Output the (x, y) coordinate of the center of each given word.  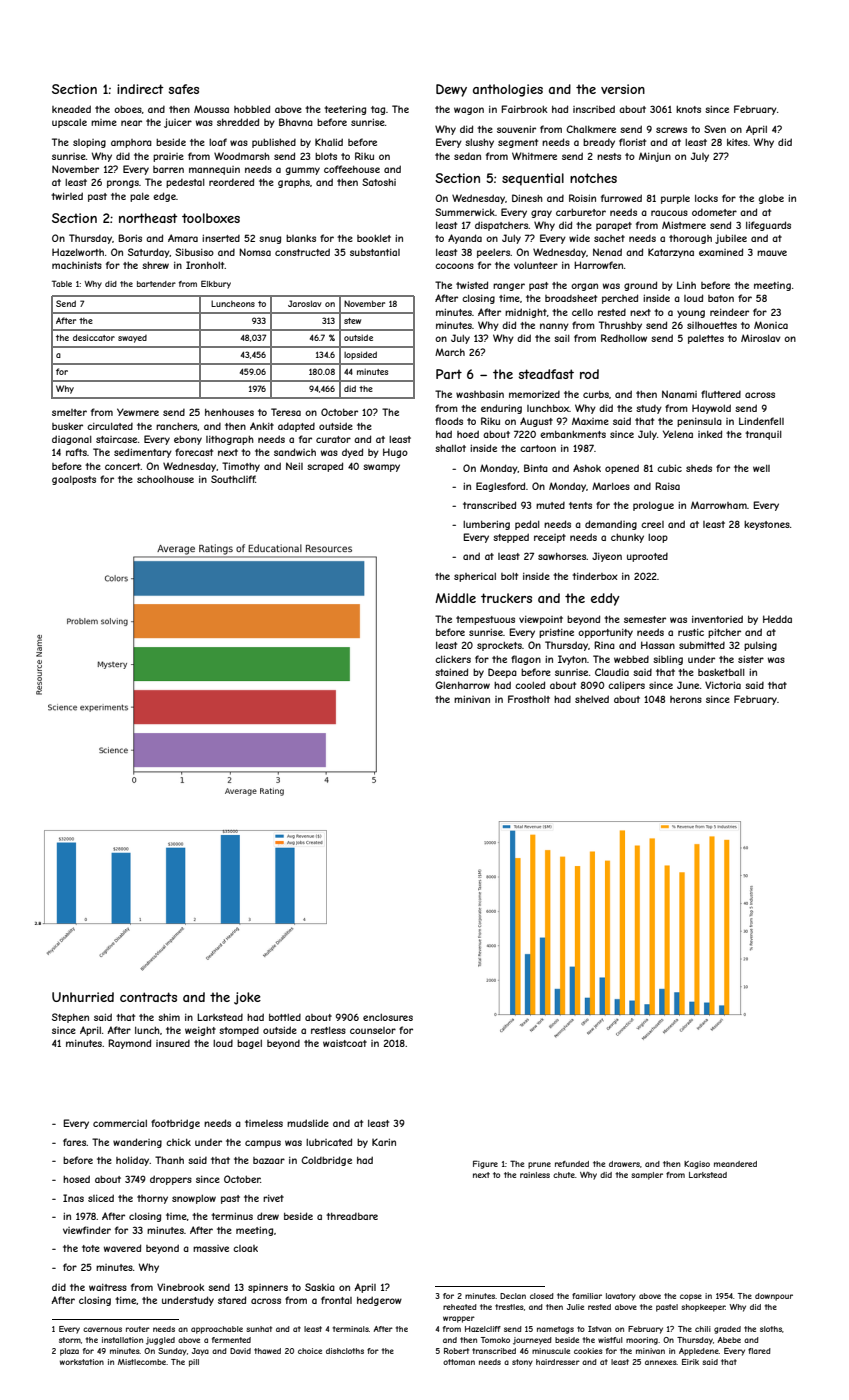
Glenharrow (462, 685)
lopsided (360, 355)
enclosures (388, 1017)
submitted (702, 645)
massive (211, 1248)
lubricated (329, 1142)
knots (688, 109)
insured (173, 1043)
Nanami (679, 394)
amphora (131, 143)
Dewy (451, 90)
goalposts (74, 480)
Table (62, 283)
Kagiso (697, 1165)
